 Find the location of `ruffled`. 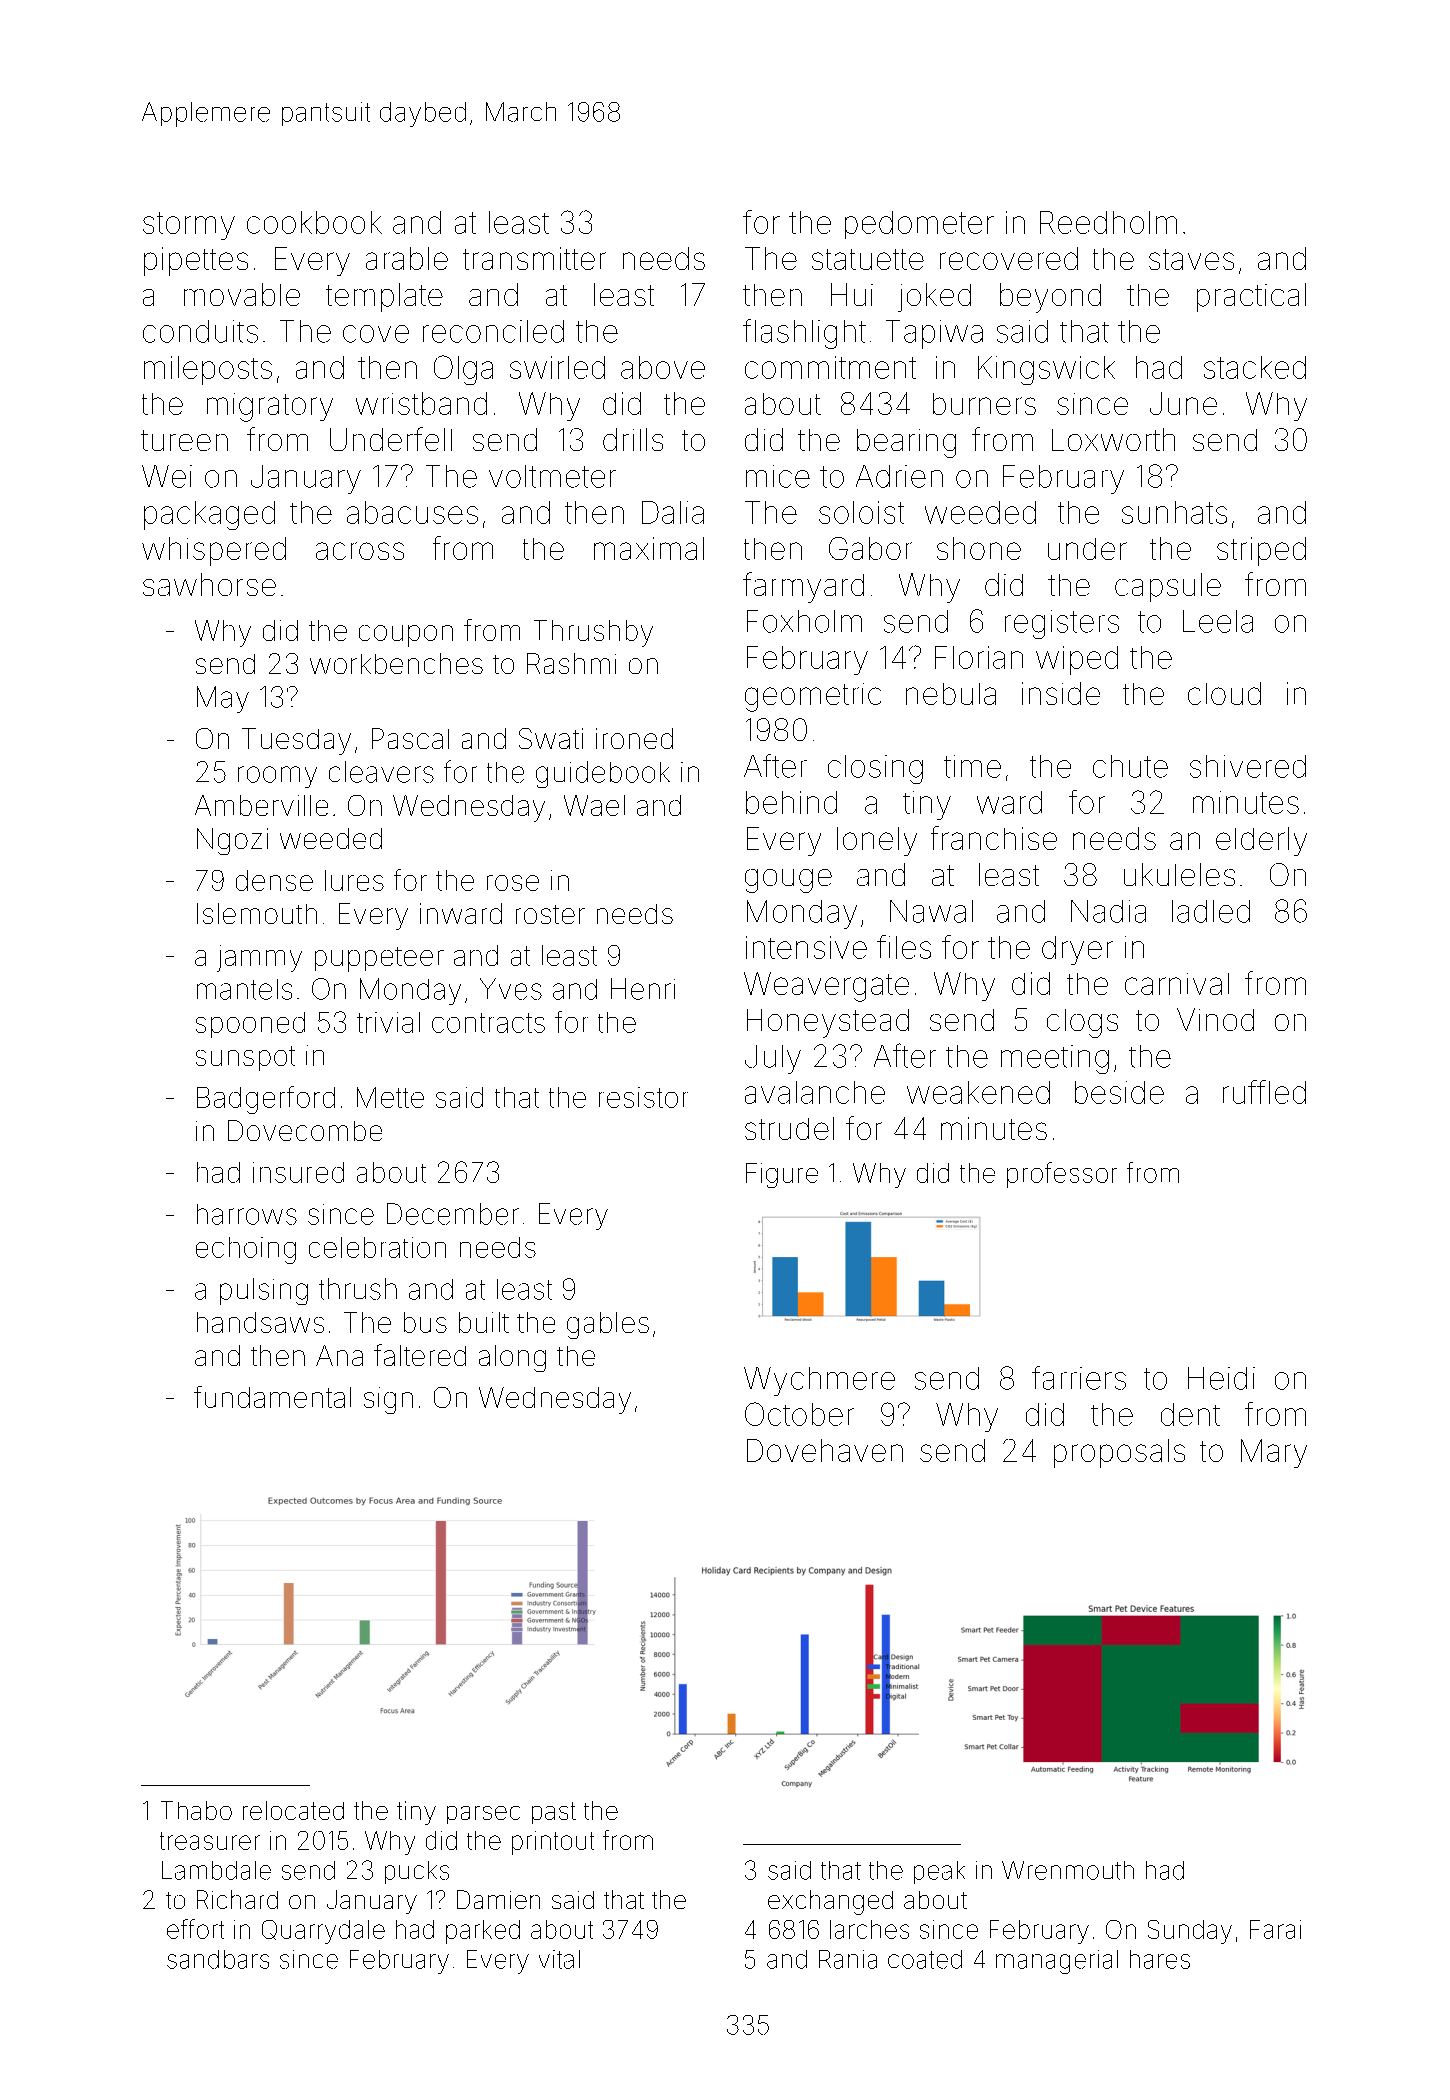

ruffled is located at coordinates (1264, 1092).
